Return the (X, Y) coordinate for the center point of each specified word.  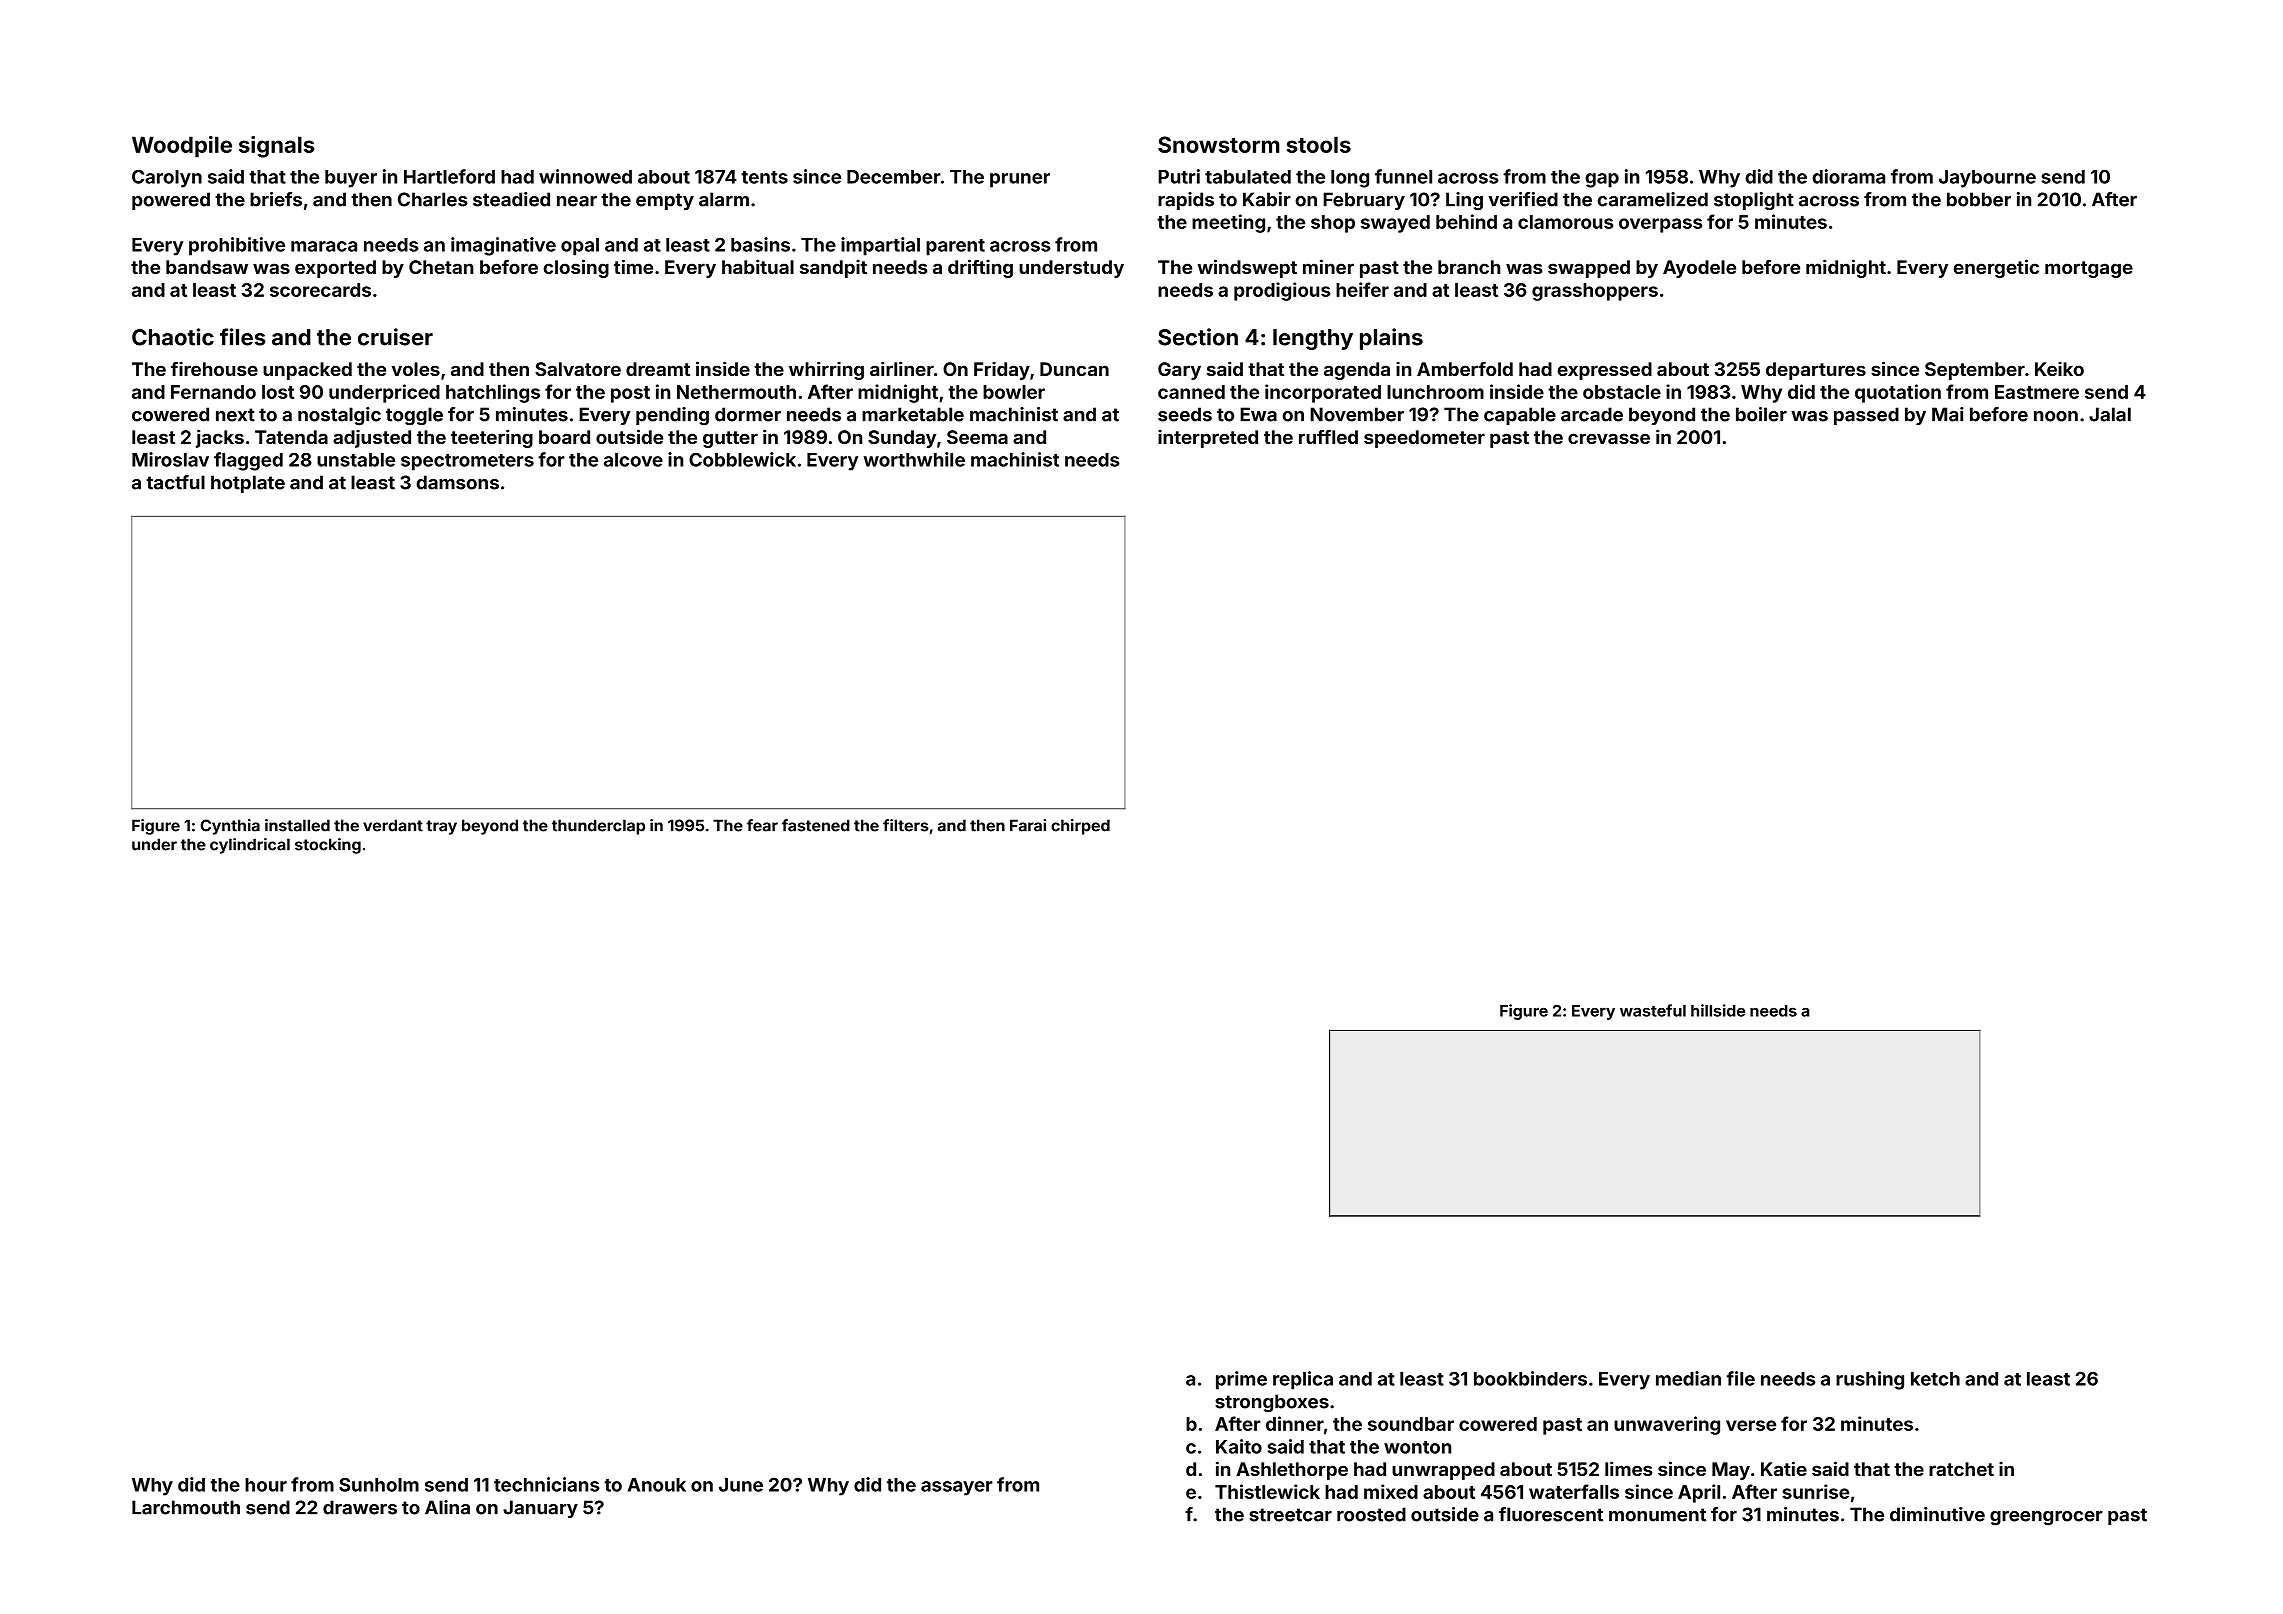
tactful (175, 482)
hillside (1718, 1010)
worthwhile (914, 459)
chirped (1080, 827)
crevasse (1609, 438)
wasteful (1653, 1010)
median (1688, 1378)
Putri (1179, 176)
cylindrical (250, 846)
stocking (328, 846)
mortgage (2089, 269)
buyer (351, 179)
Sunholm (379, 1484)
